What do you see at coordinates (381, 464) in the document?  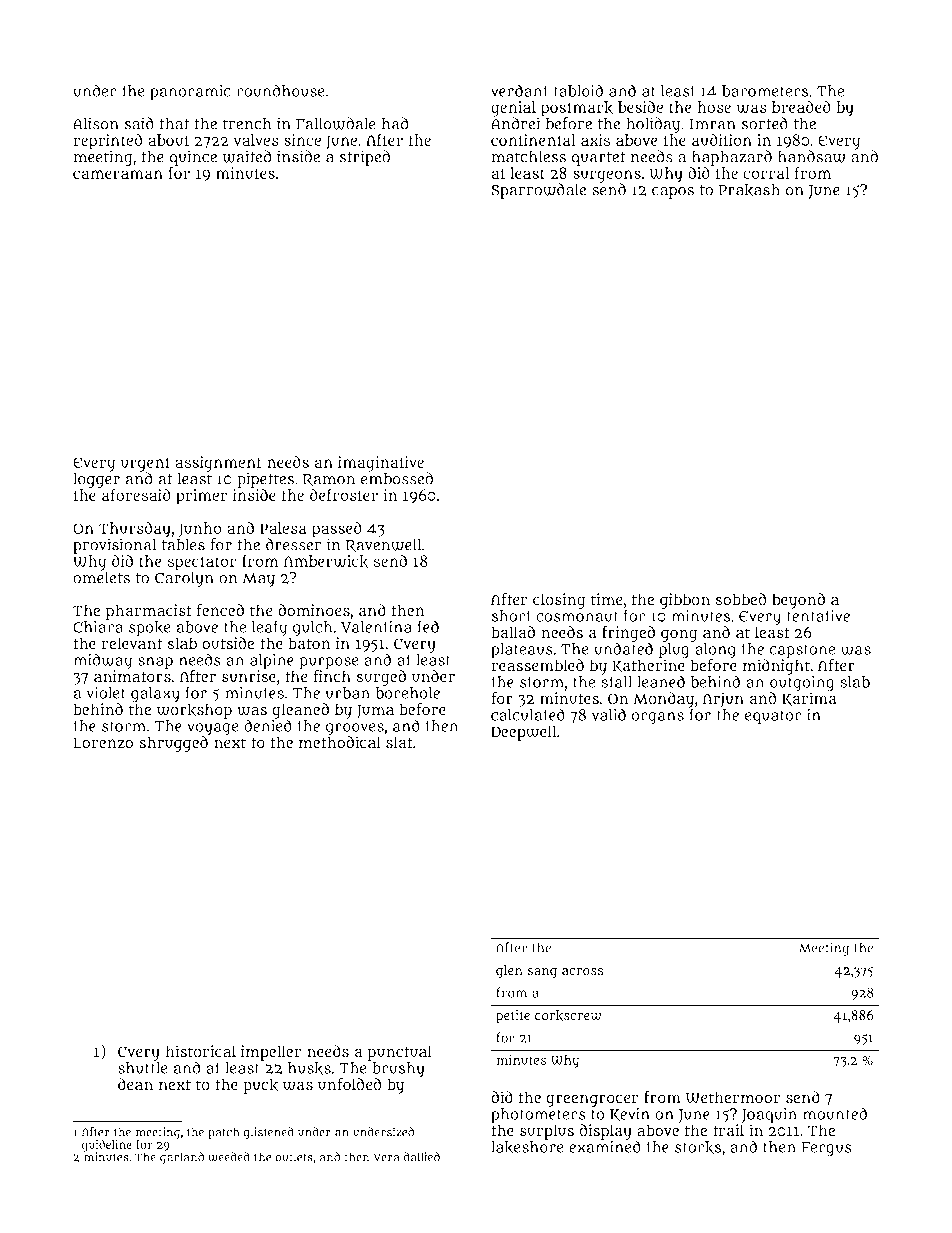 I see `imaginative` at bounding box center [381, 464].
